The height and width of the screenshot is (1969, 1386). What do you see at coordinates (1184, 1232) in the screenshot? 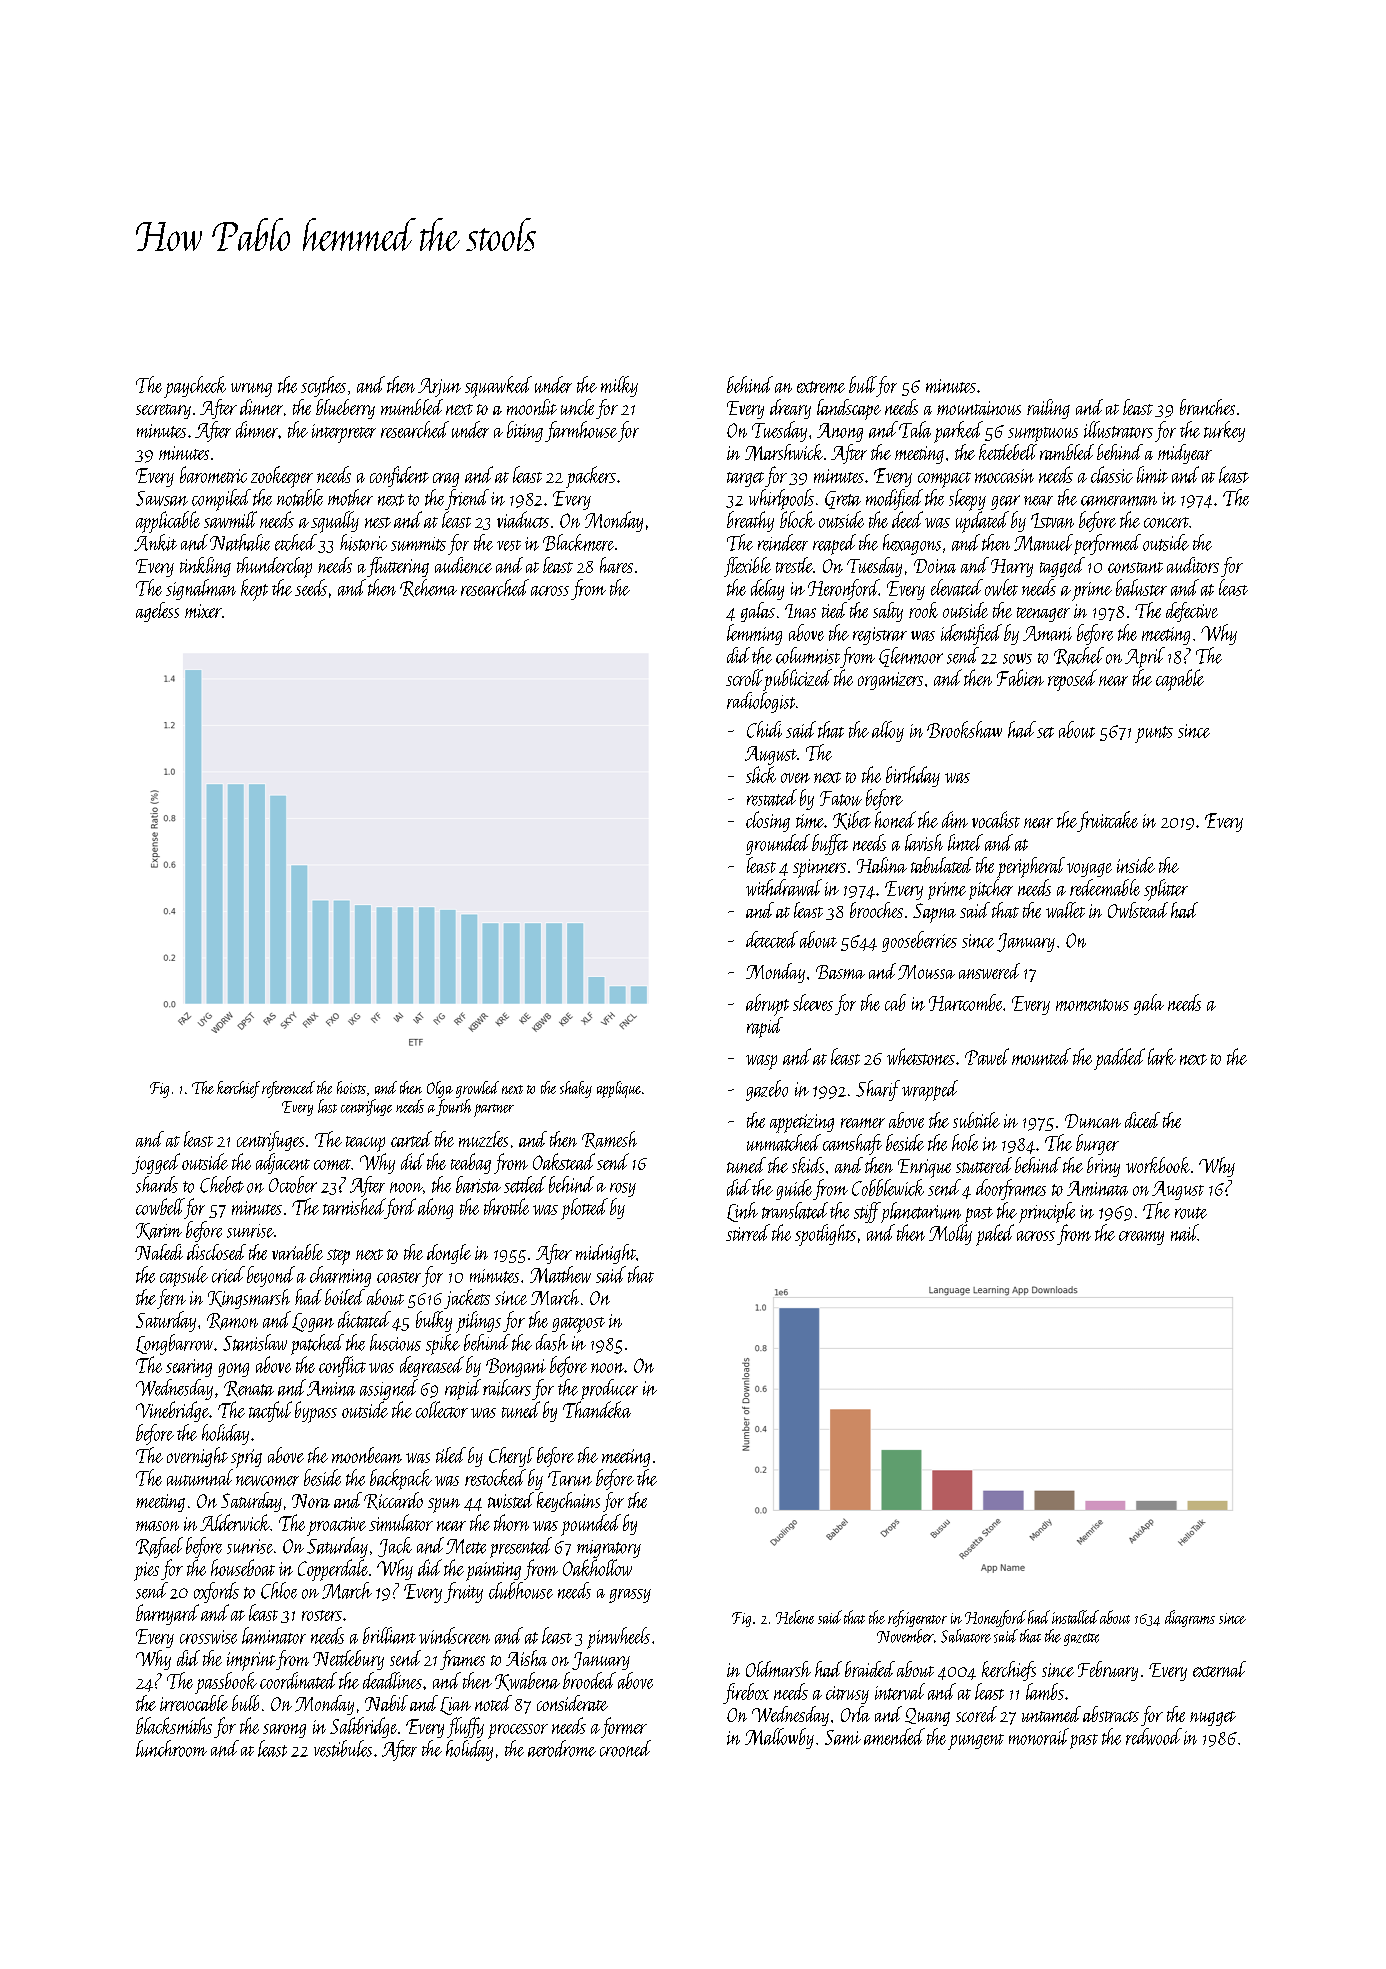
I see `nail` at bounding box center [1184, 1232].
